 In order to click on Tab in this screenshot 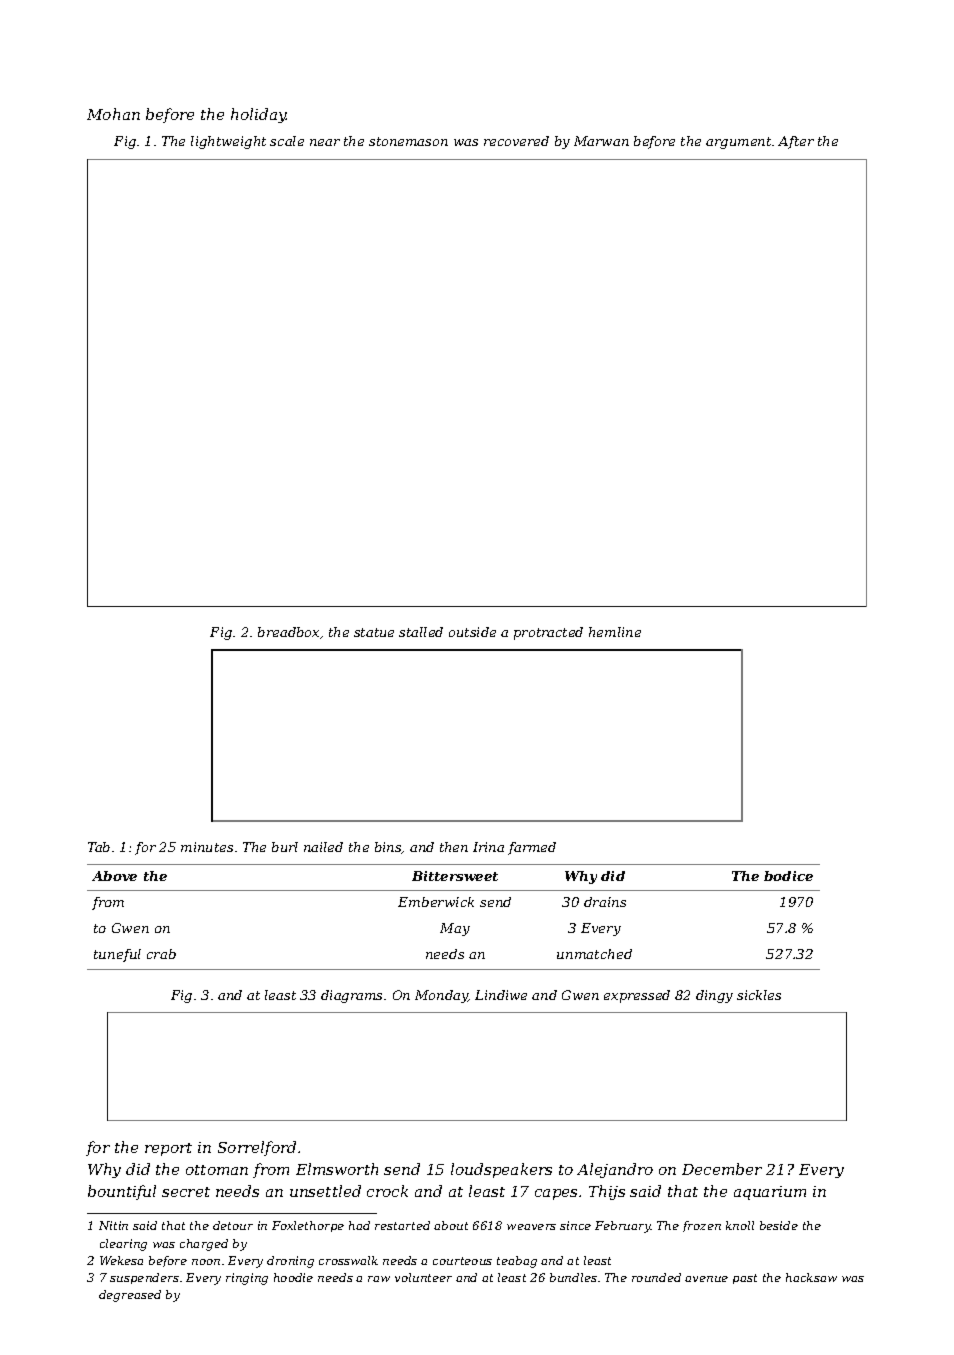, I will do `click(99, 847)`.
